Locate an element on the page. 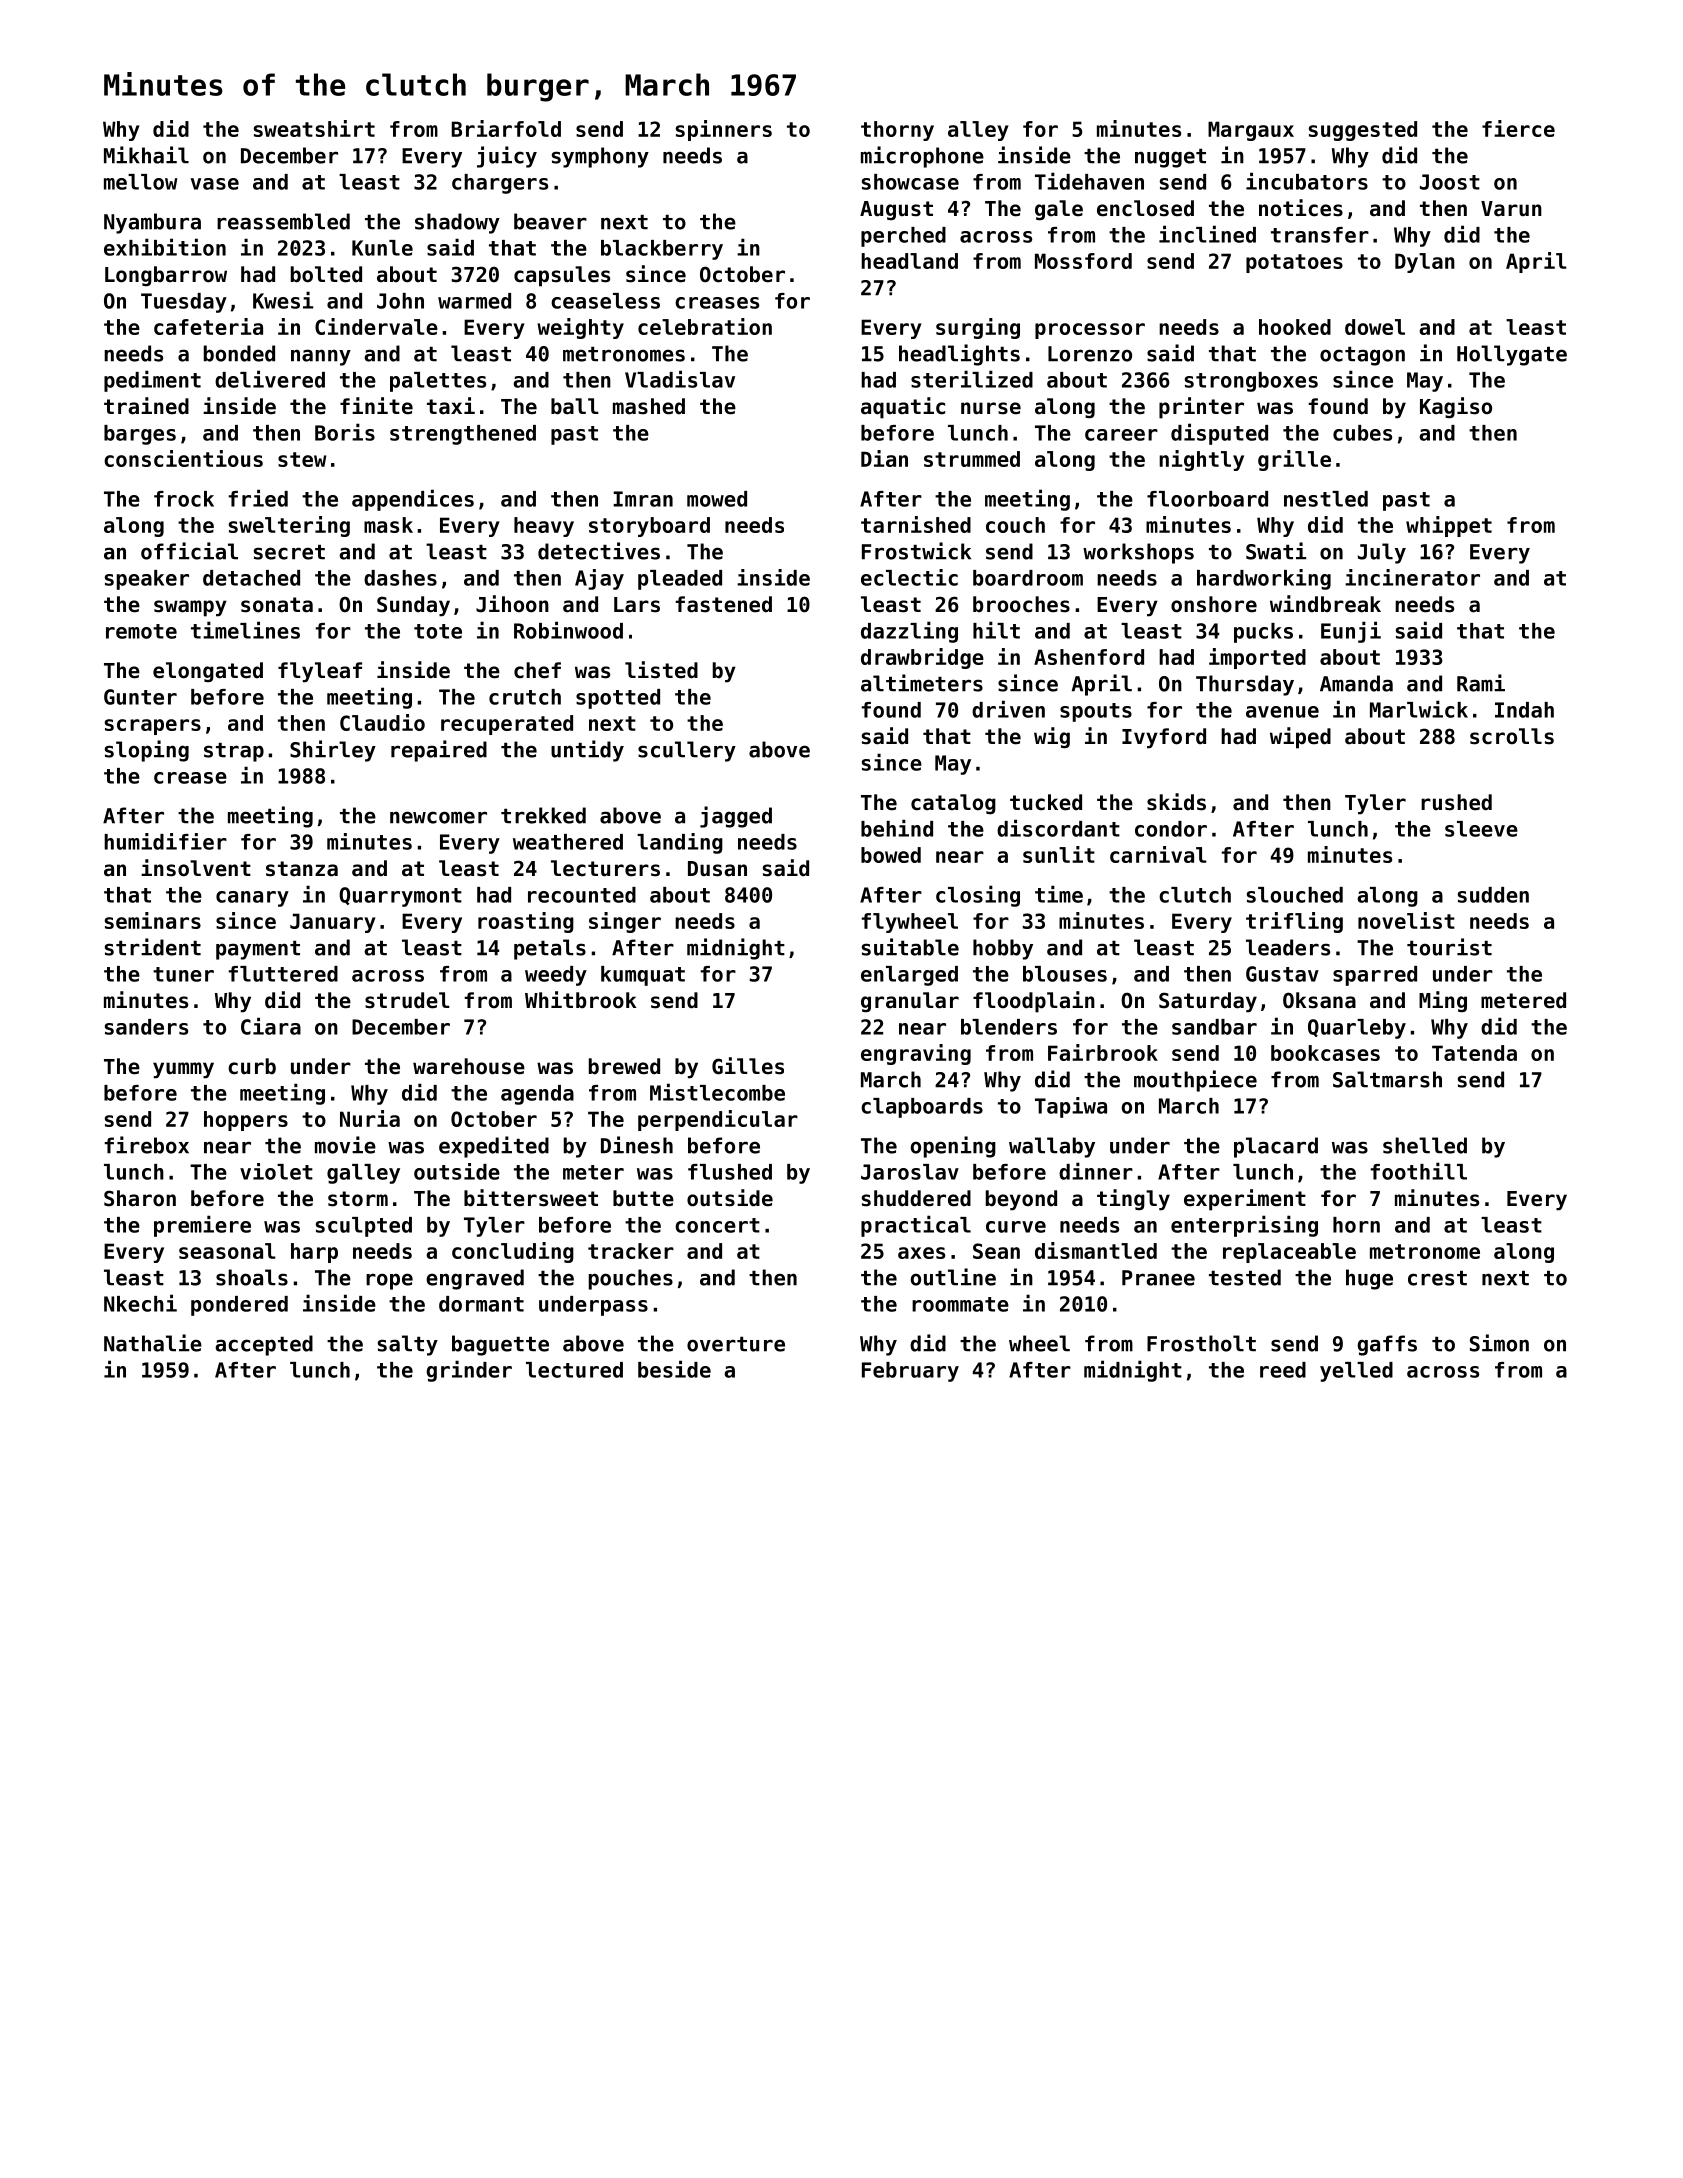  yelled is located at coordinates (1356, 1372).
